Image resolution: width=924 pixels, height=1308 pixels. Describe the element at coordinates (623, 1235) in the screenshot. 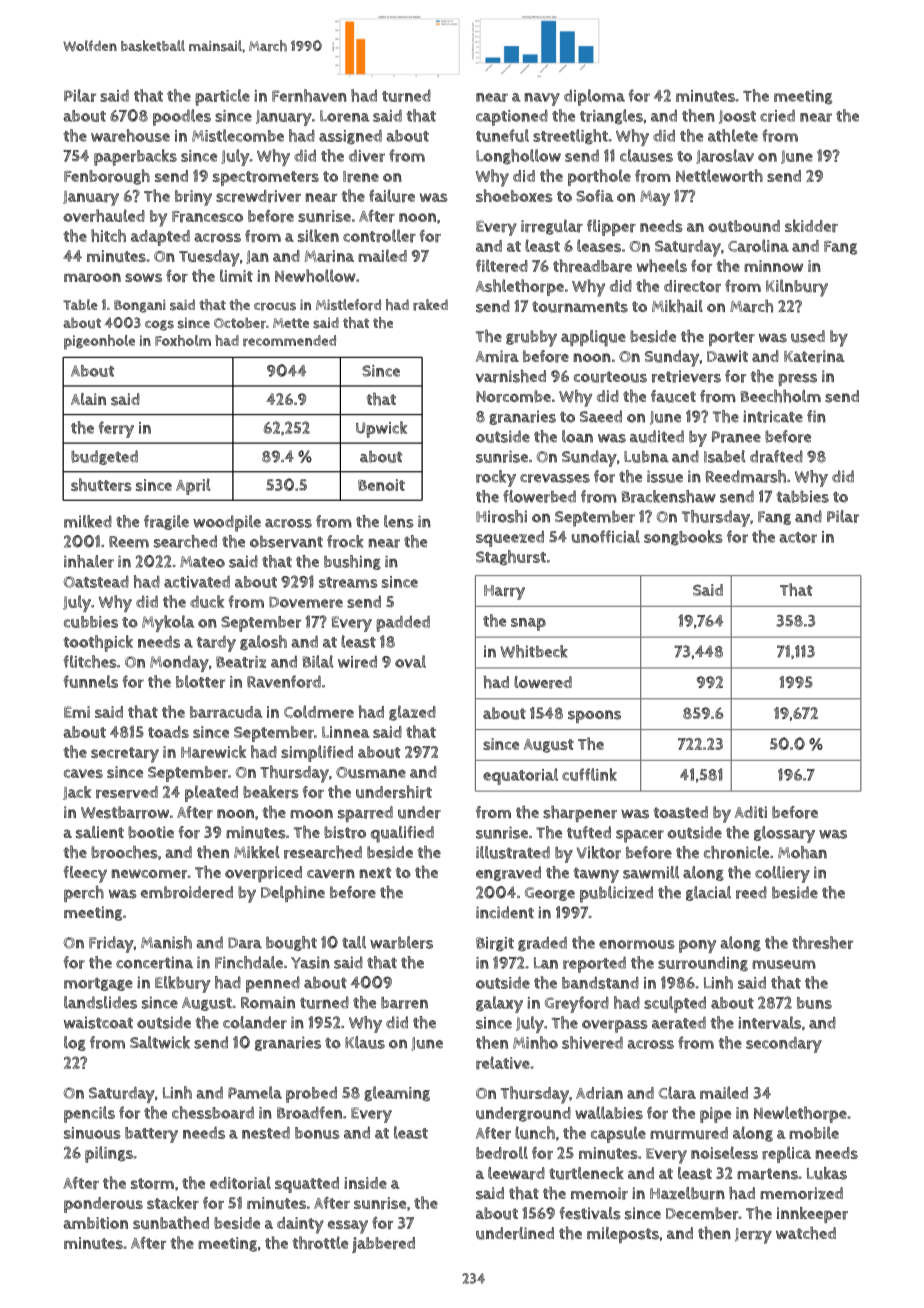

I see `mileposts` at that location.
